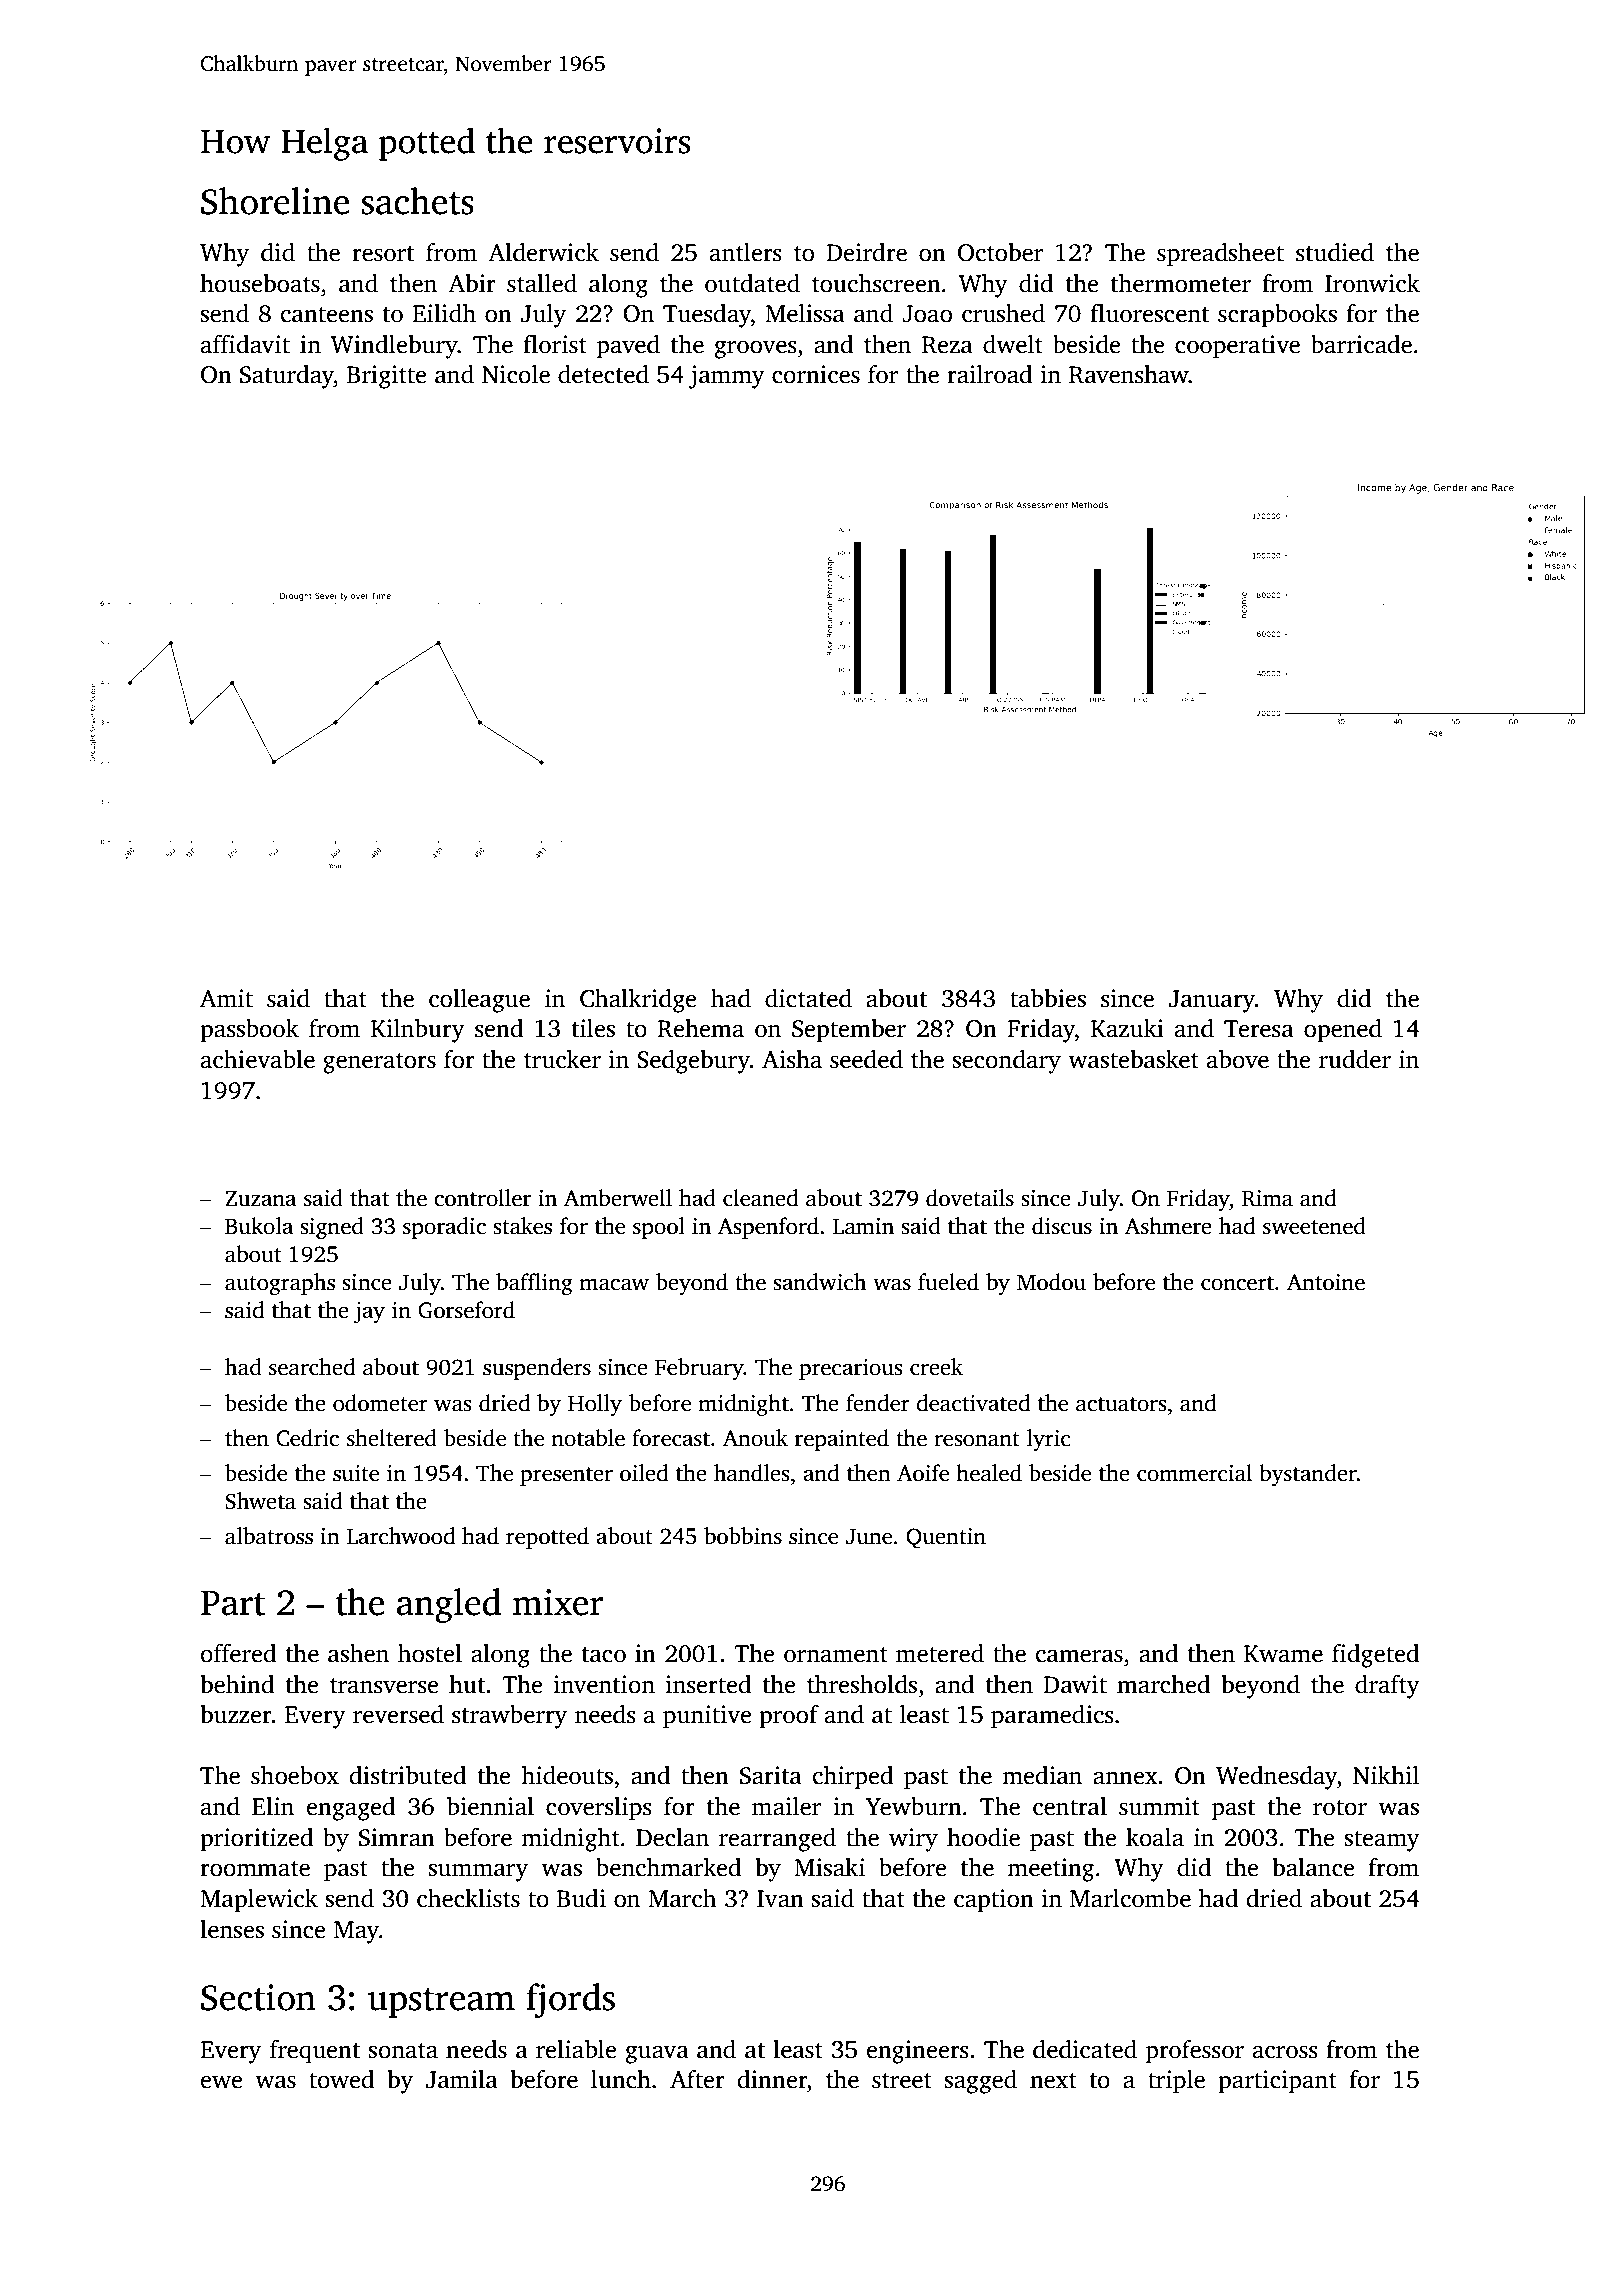  Describe the element at coordinates (1168, 1226) in the screenshot. I see `Ashmere` at that location.
